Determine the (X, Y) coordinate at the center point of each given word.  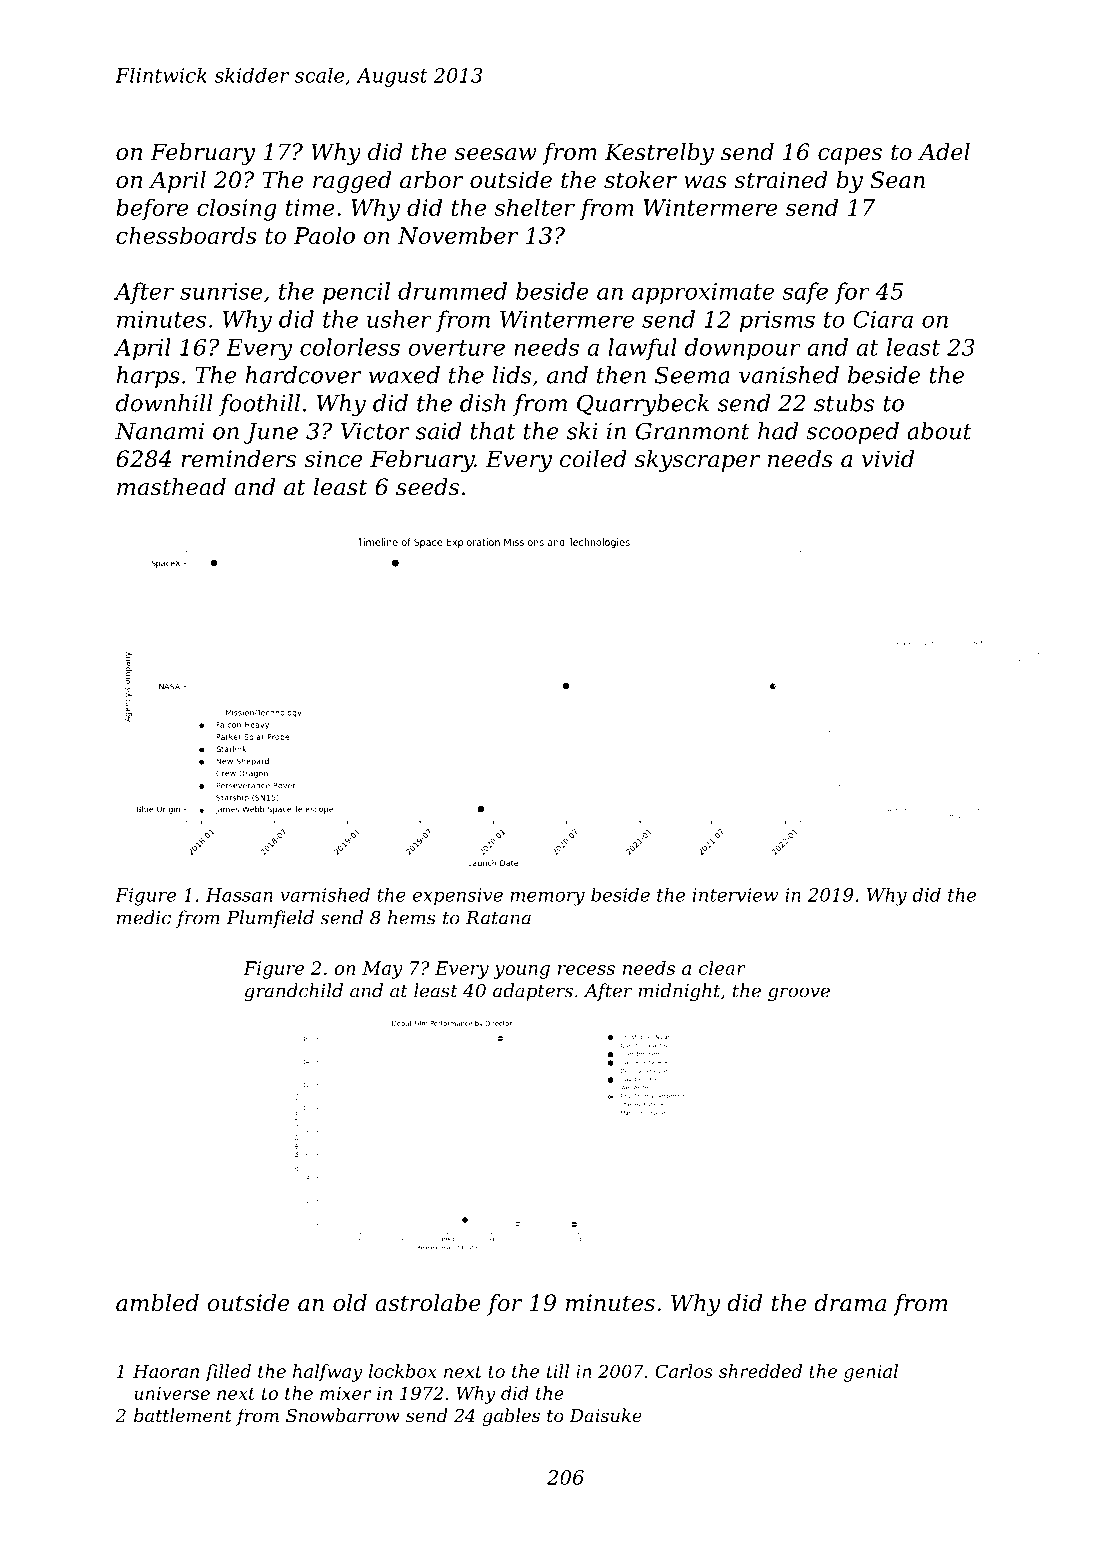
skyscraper (697, 461)
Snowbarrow (343, 1415)
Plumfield (270, 919)
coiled (593, 459)
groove (799, 994)
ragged (352, 182)
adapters (533, 992)
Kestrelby (659, 154)
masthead (171, 487)
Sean (897, 180)
